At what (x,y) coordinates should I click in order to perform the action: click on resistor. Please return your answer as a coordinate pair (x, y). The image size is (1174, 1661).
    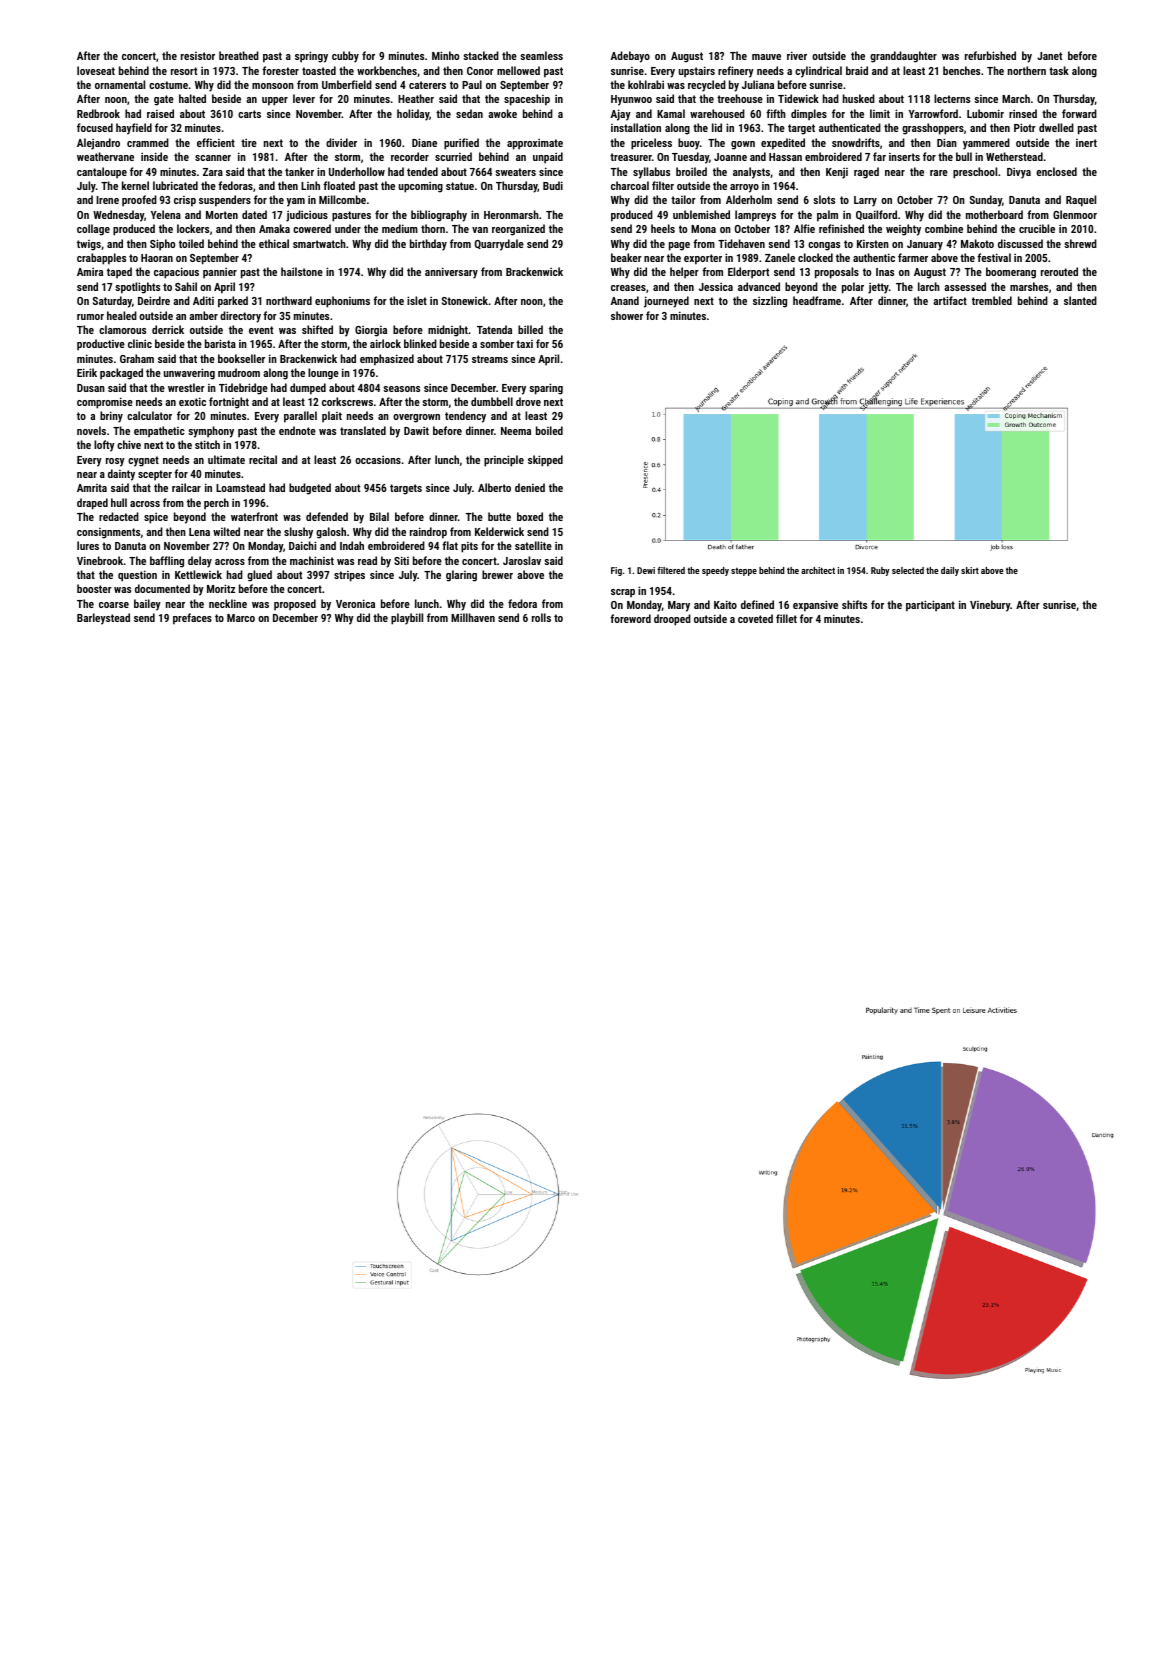
    Looking at the image, I should click on (198, 56).
